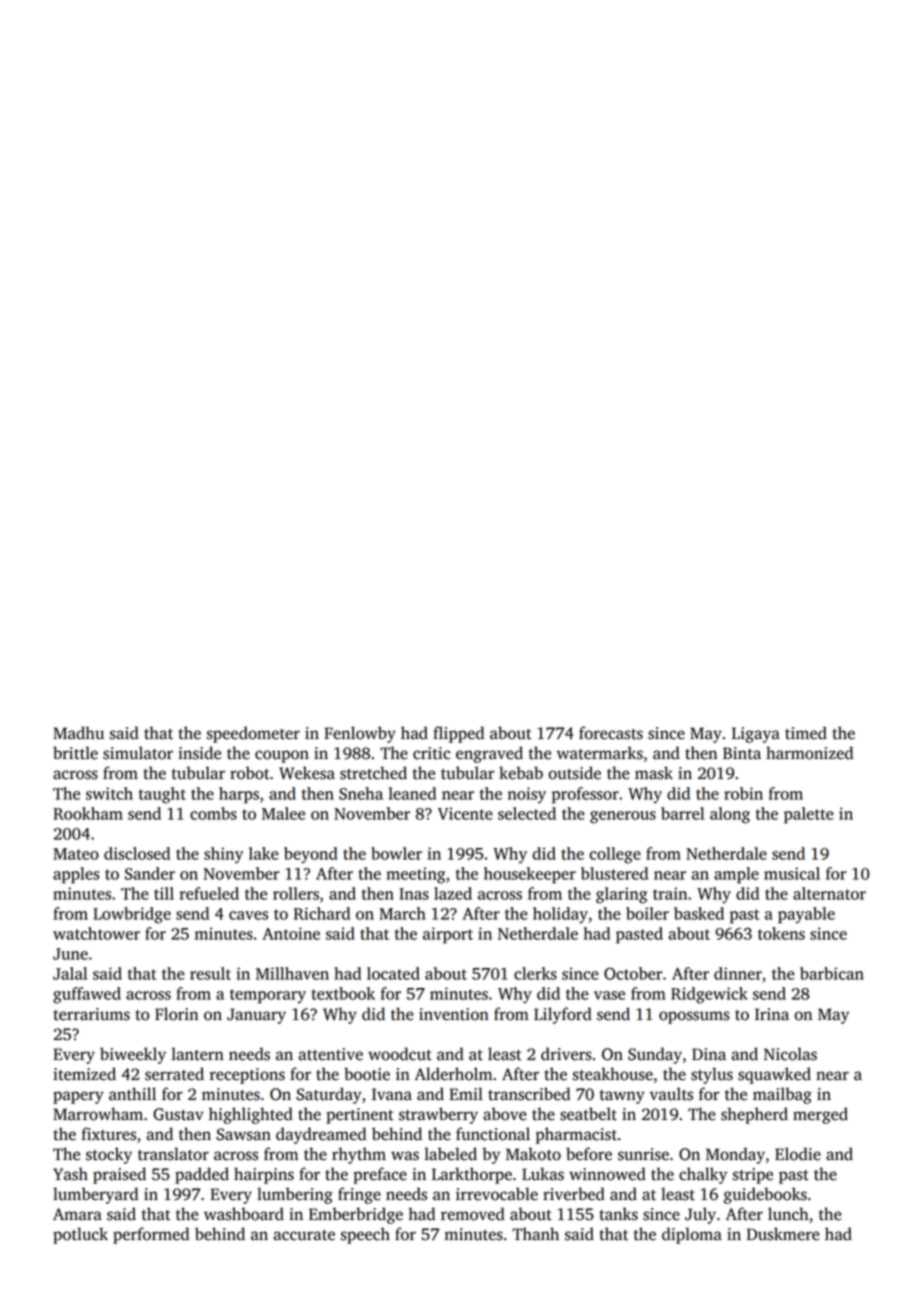 Image resolution: width=924 pixels, height=1308 pixels. Describe the element at coordinates (655, 1055) in the page. I see `Sunday` at that location.
